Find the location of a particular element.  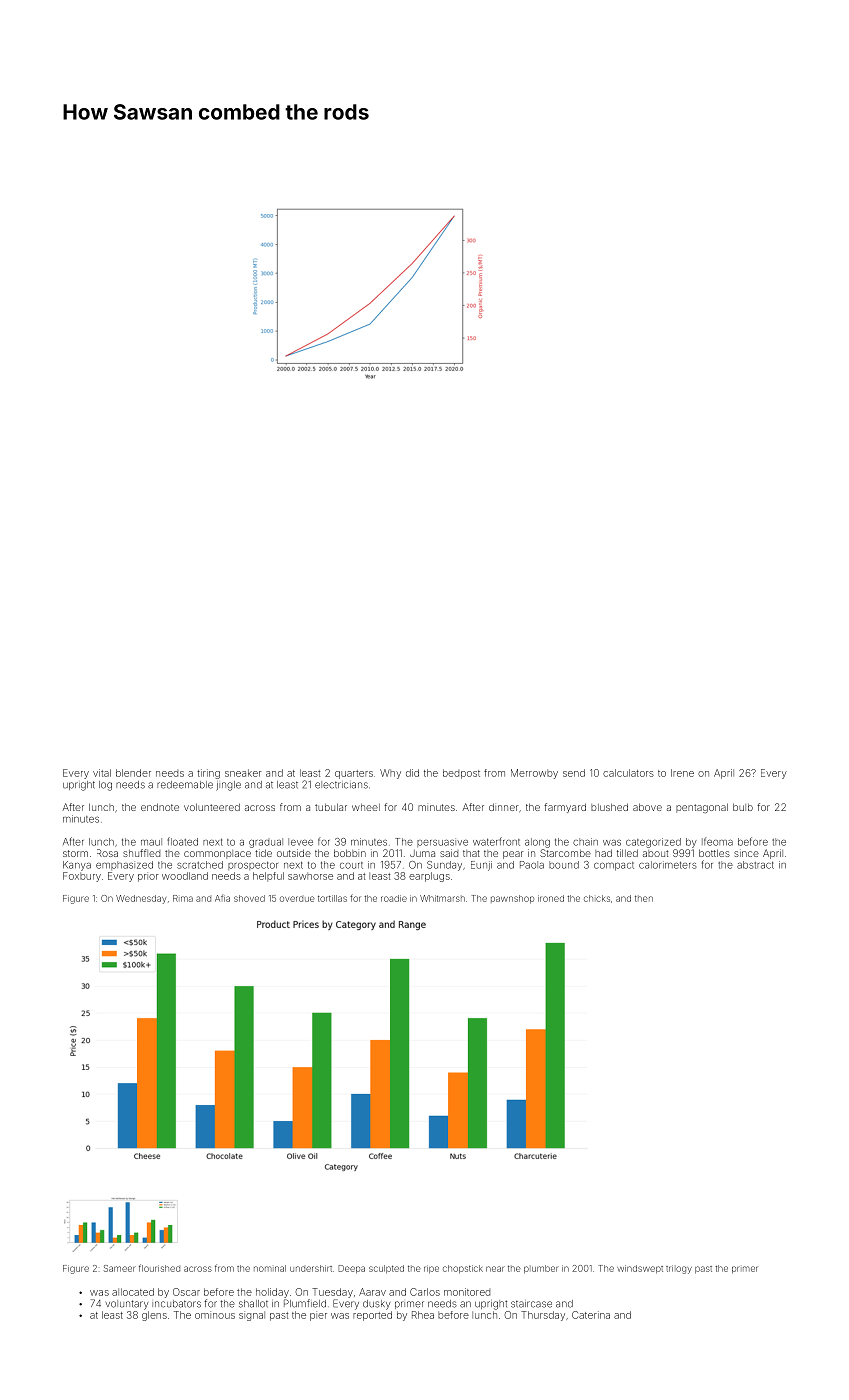

Whitmarsh is located at coordinates (442, 898).
